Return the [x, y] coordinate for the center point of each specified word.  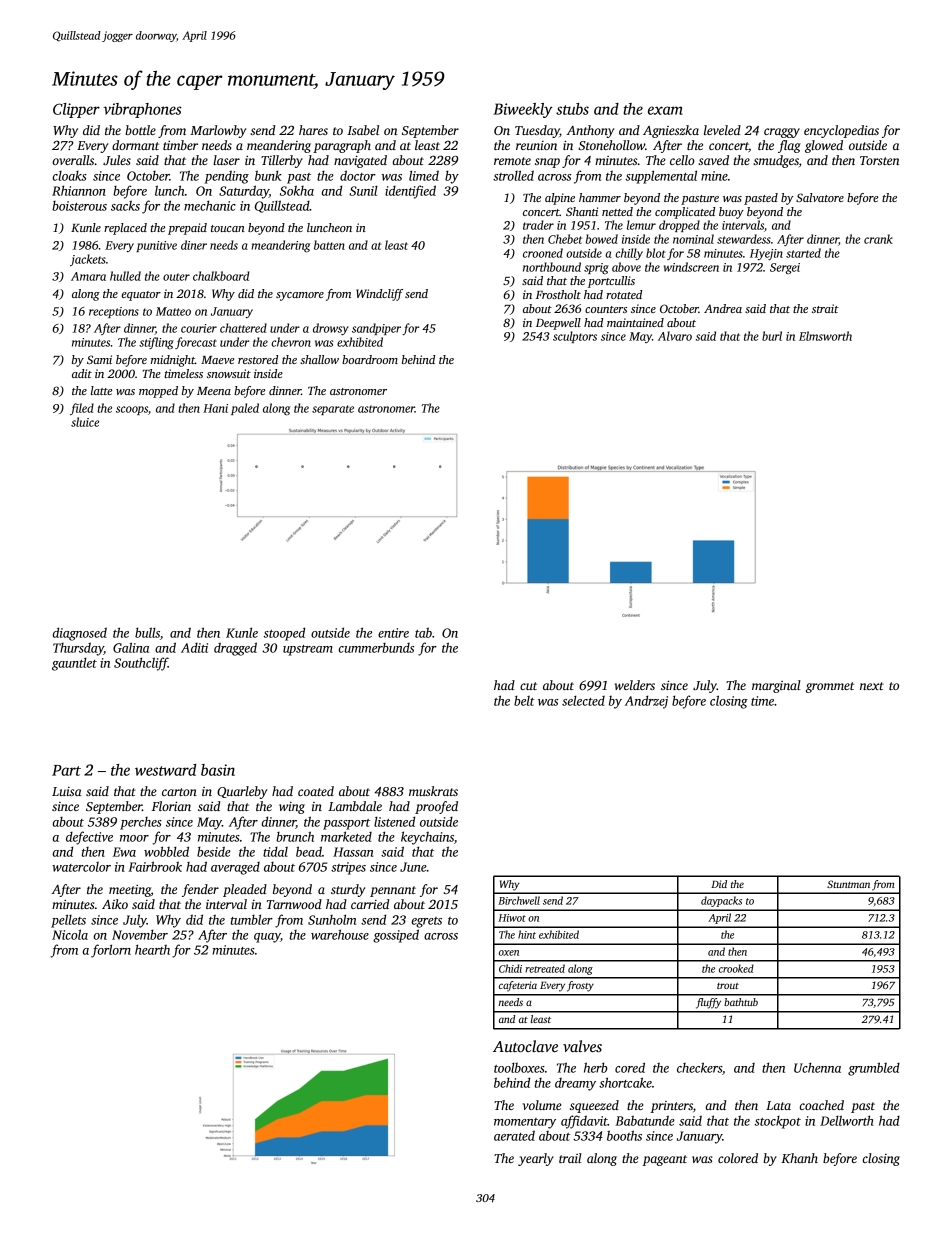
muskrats [433, 791]
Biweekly [522, 110]
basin [218, 770]
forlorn [111, 951]
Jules [117, 160]
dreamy [575, 1084]
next [872, 686]
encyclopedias [841, 131]
